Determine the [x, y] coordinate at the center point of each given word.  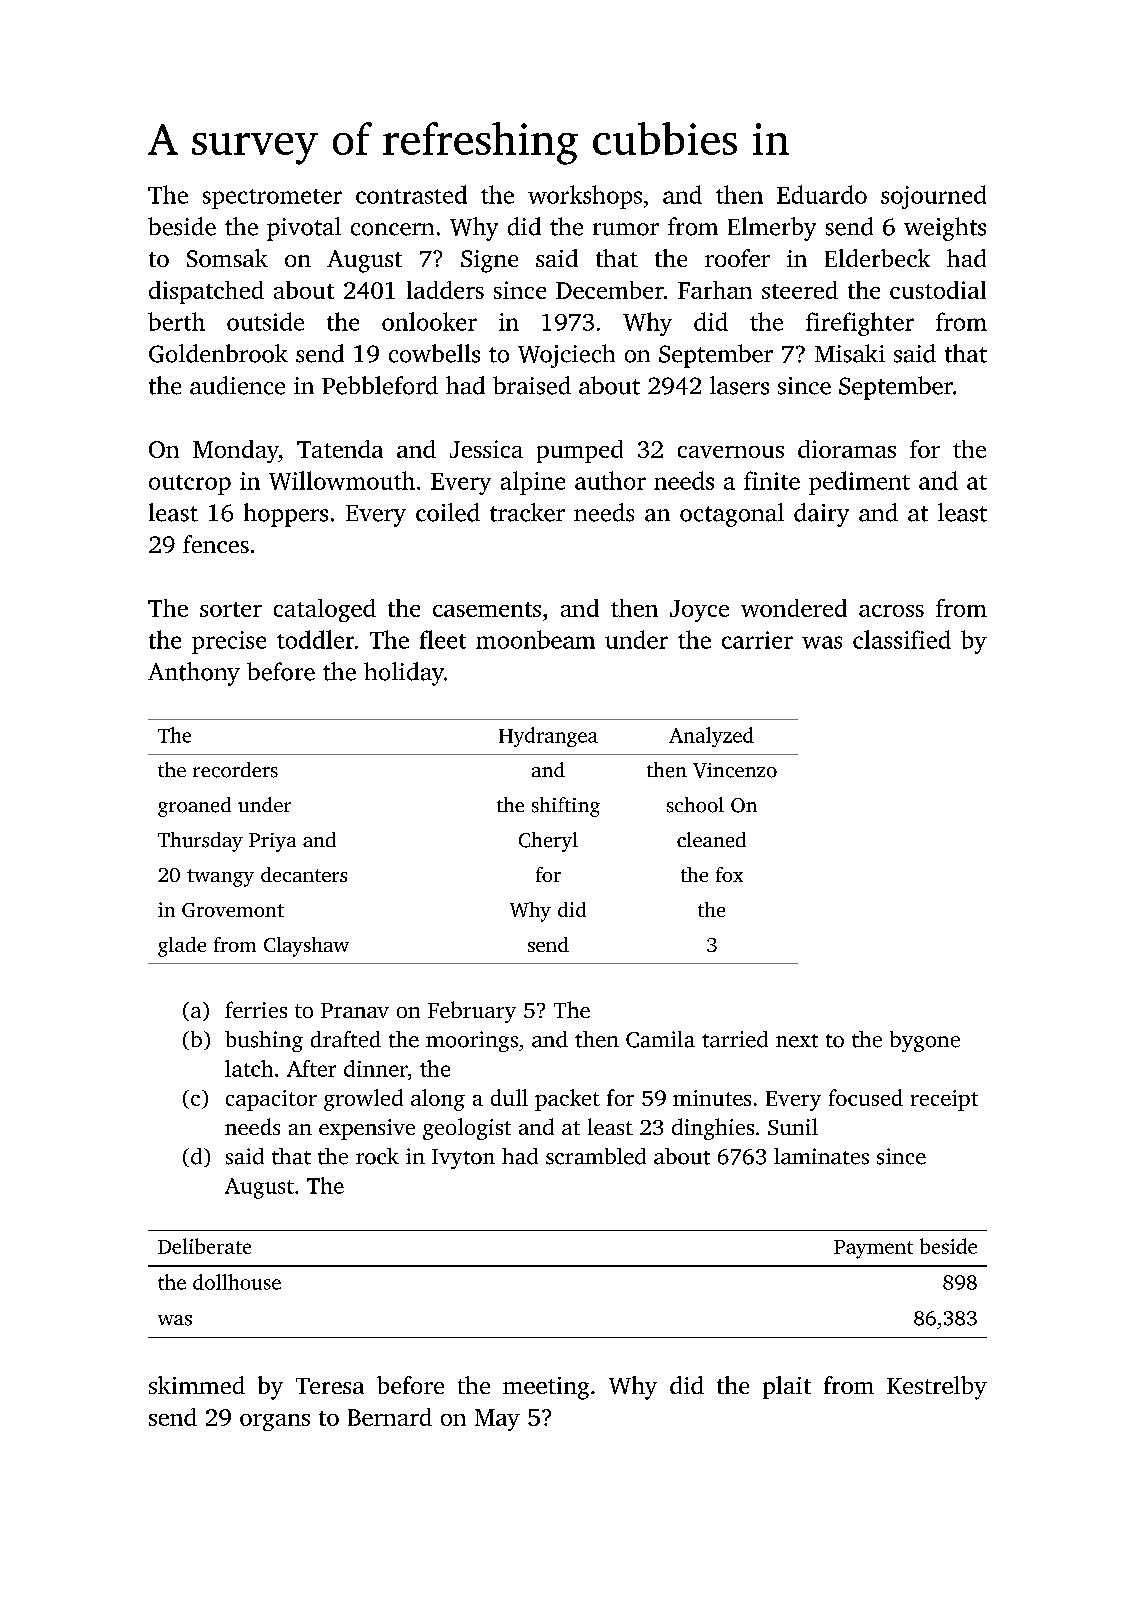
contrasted [411, 194]
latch [249, 1068]
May [497, 1420]
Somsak [227, 258]
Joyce [699, 611]
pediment [859, 483]
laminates [821, 1156]
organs [275, 1422]
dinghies [713, 1129]
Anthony [194, 674]
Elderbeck [877, 258]
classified [902, 639]
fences [216, 544]
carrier [757, 640]
